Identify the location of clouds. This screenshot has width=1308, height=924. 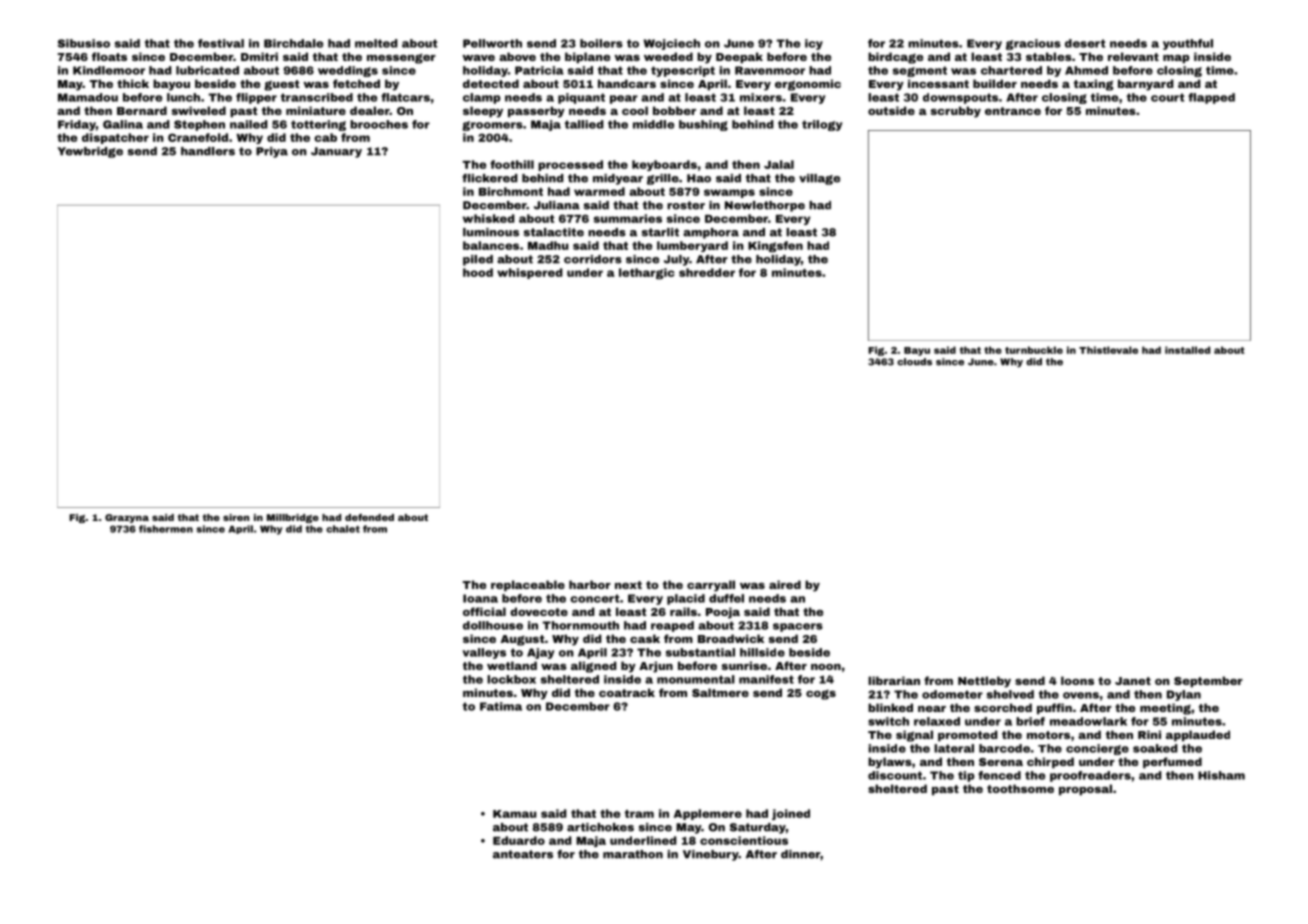
(914, 362).
